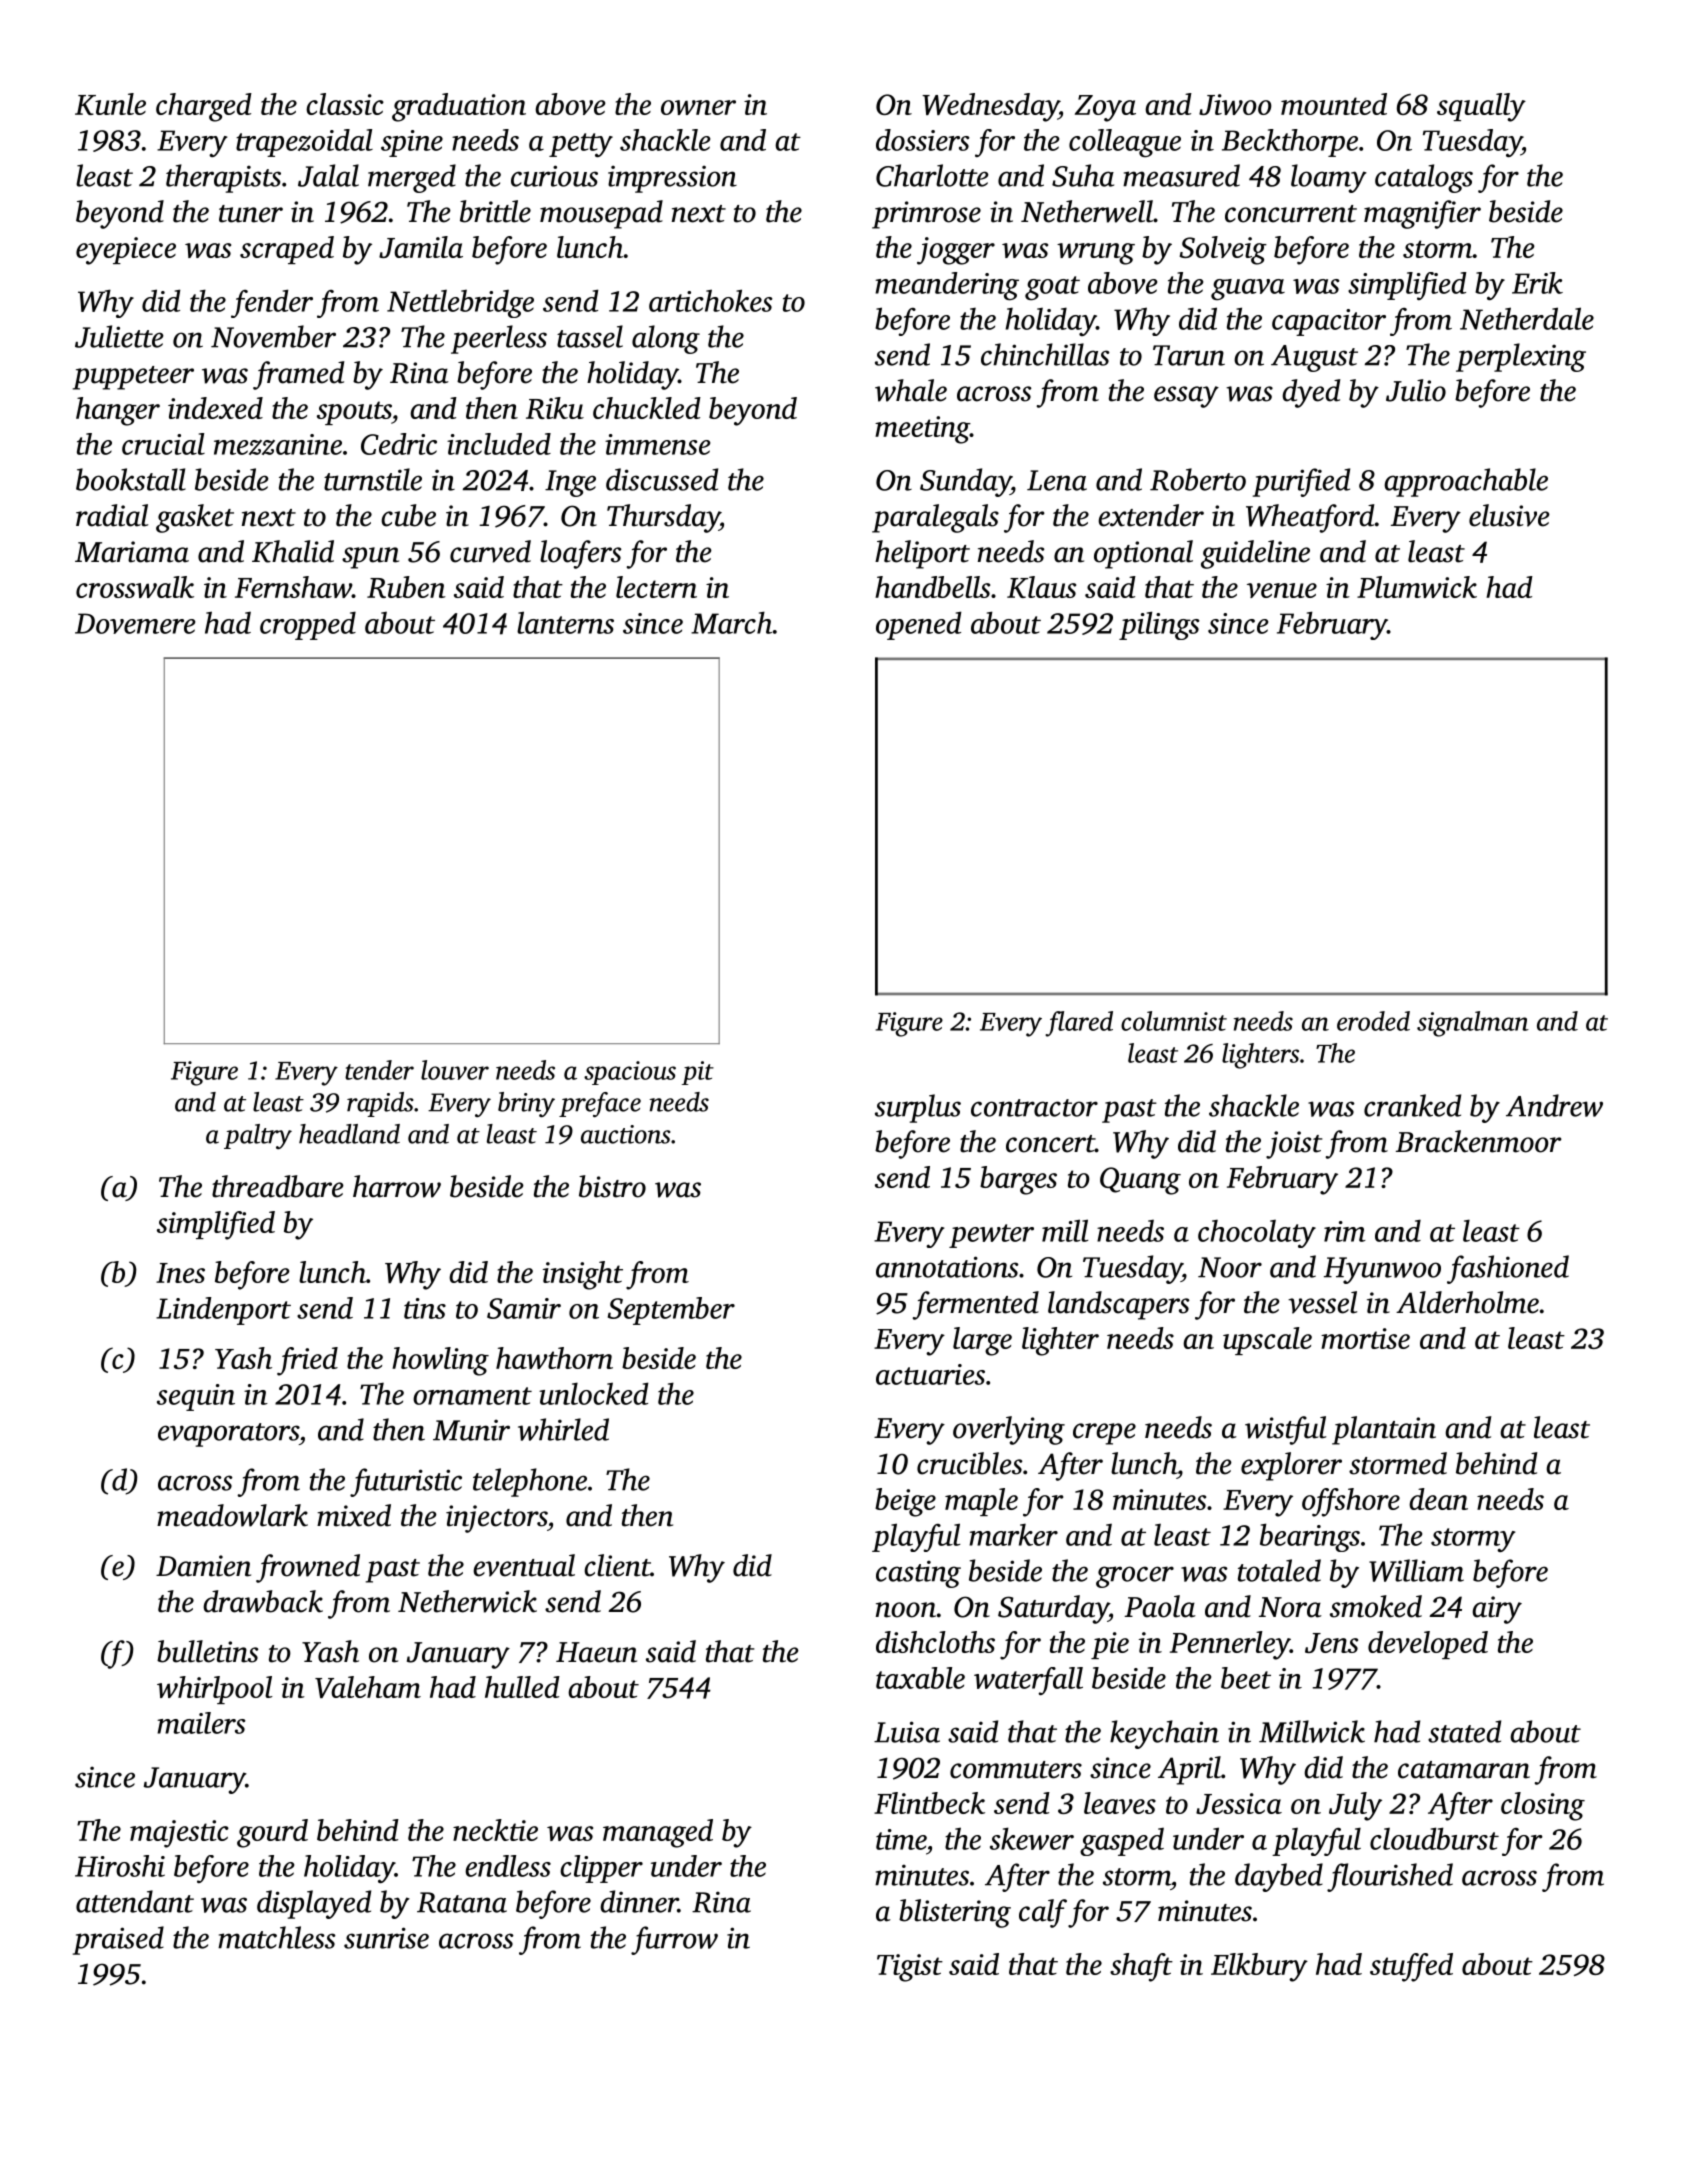  I want to click on tuner, so click(251, 214).
